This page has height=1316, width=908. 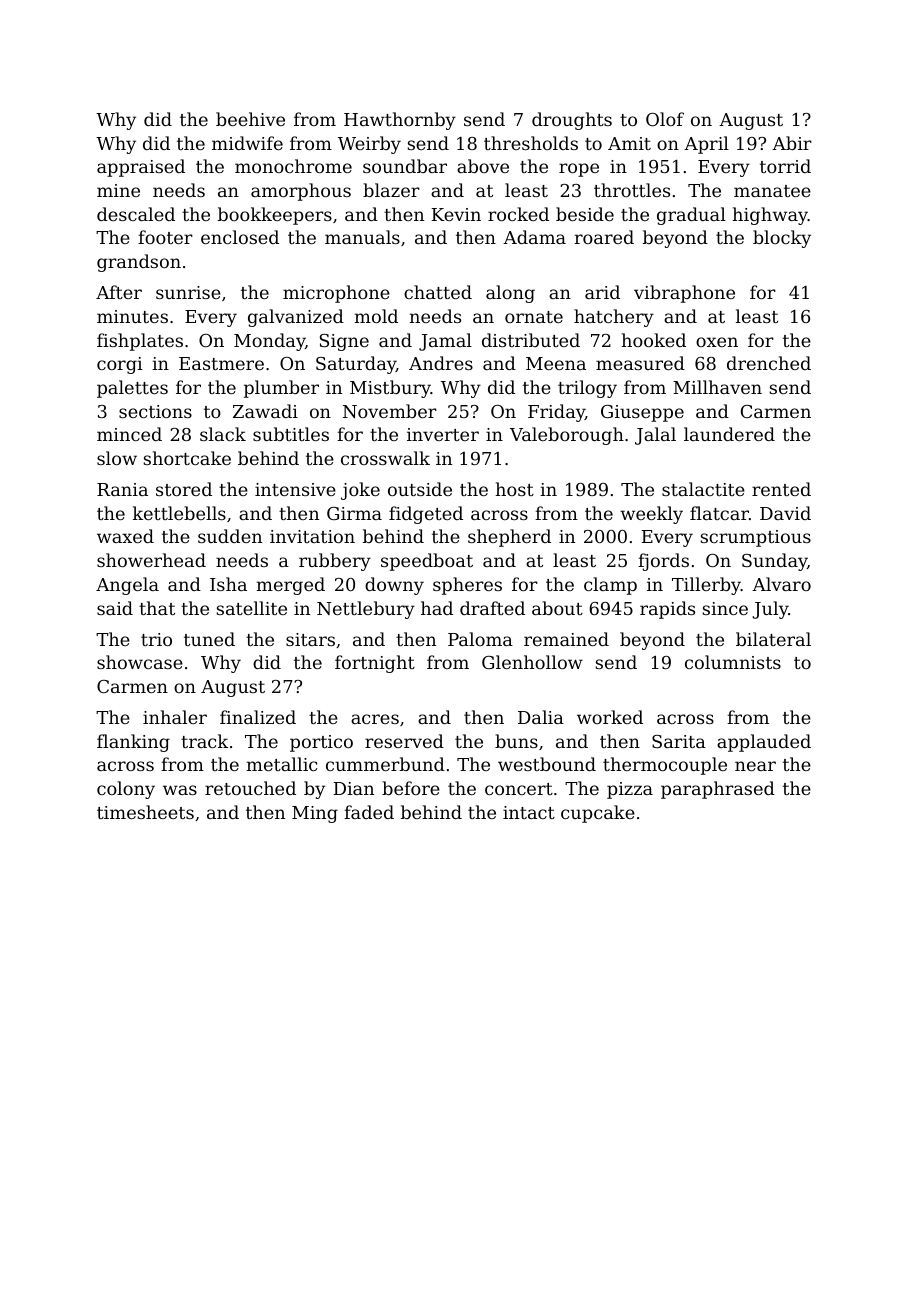 I want to click on intensive, so click(x=295, y=489).
